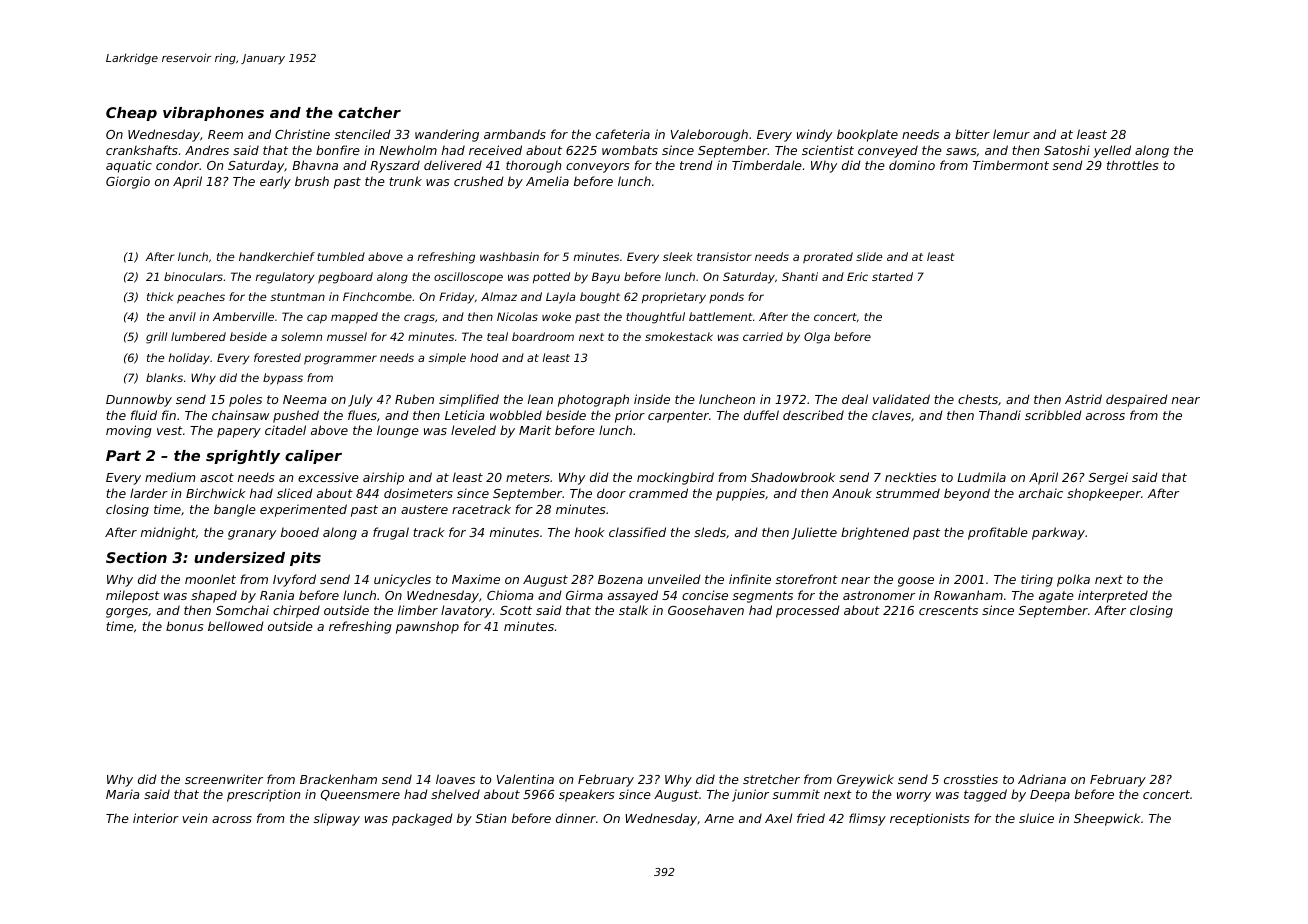 This document has height=924, width=1308. I want to click on Cheap, so click(131, 114).
